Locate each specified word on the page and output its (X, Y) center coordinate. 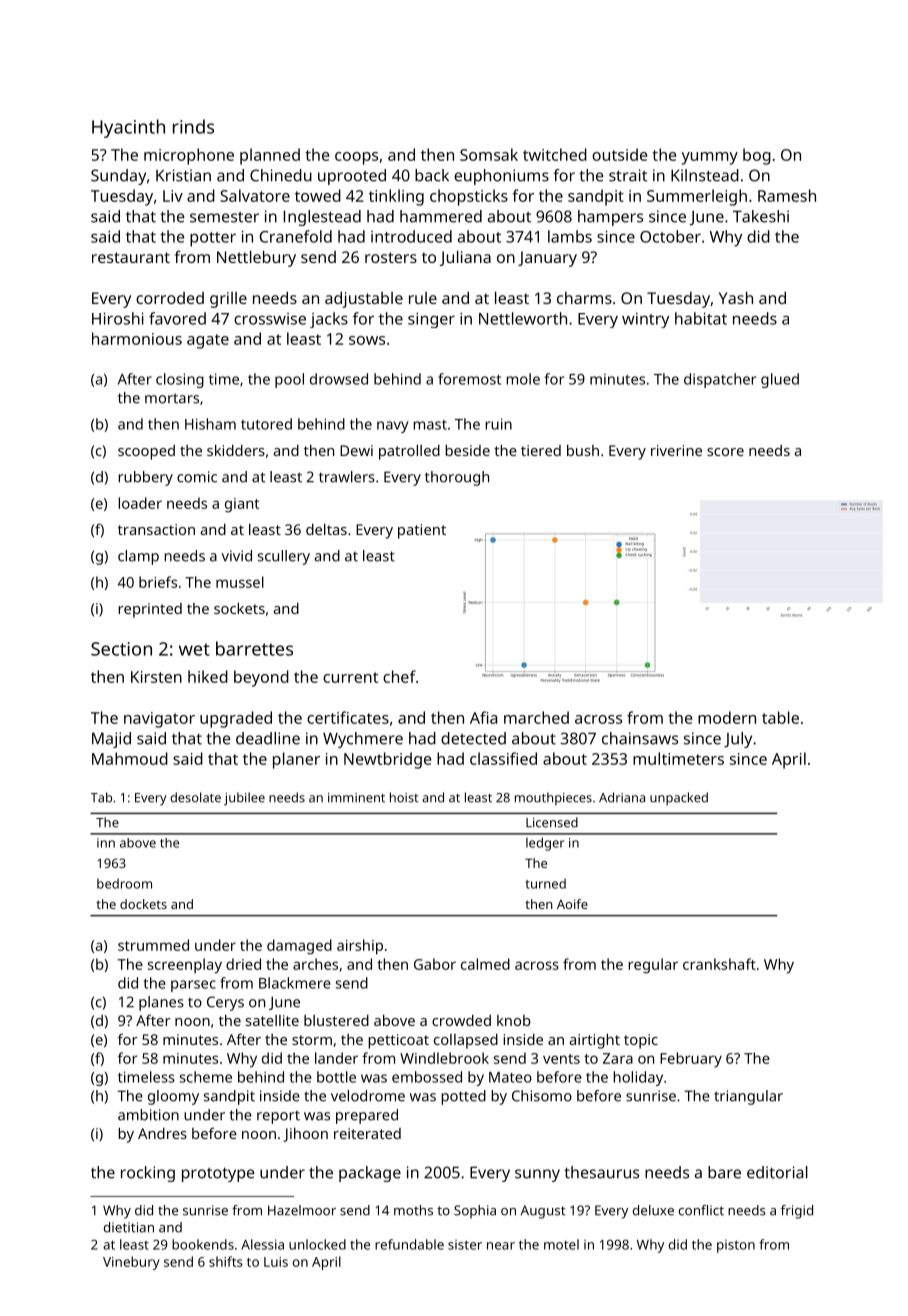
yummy (709, 158)
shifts (226, 1261)
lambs (570, 236)
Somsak (489, 154)
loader (140, 503)
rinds (193, 126)
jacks (329, 320)
